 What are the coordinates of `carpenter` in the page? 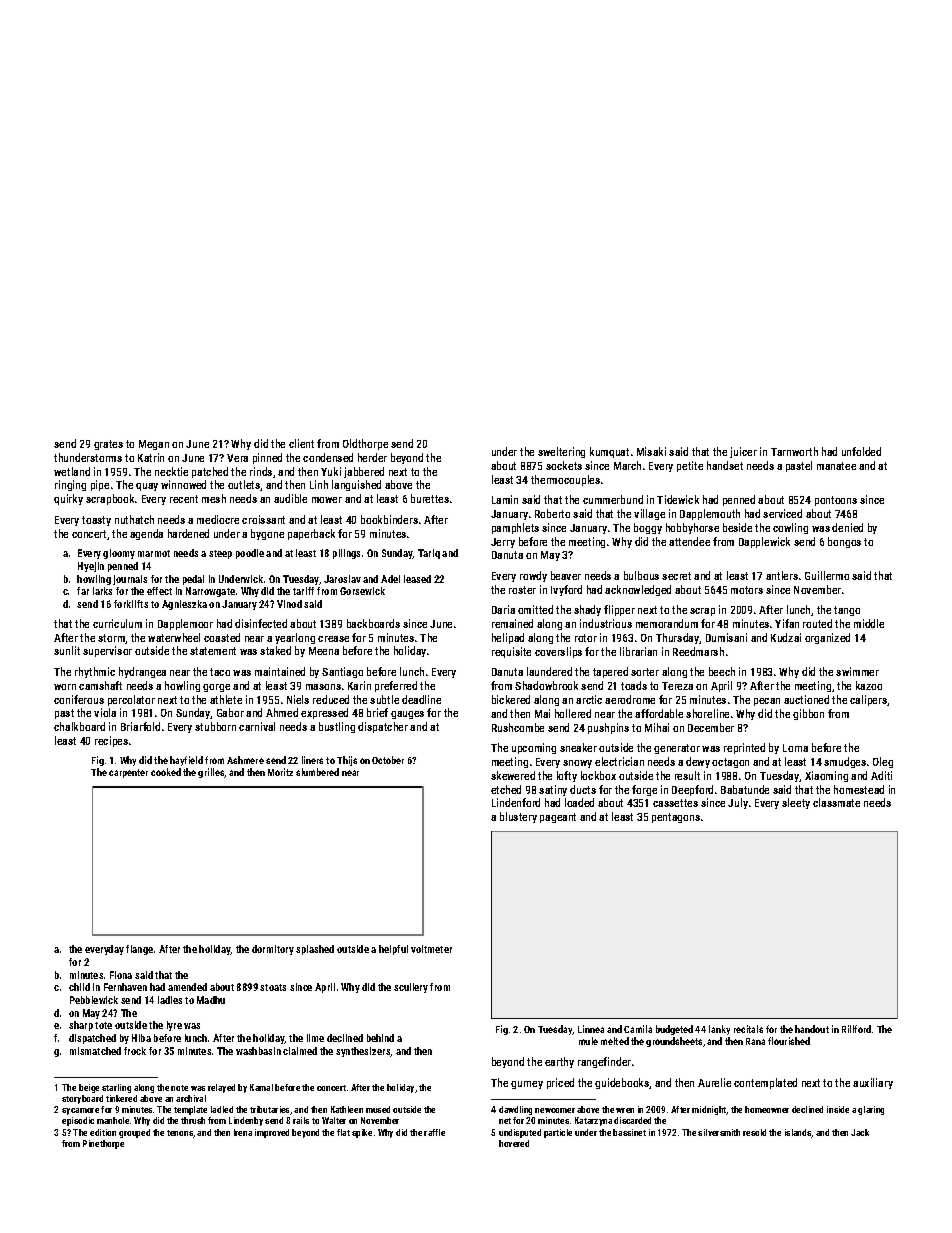 It's located at (128, 773).
